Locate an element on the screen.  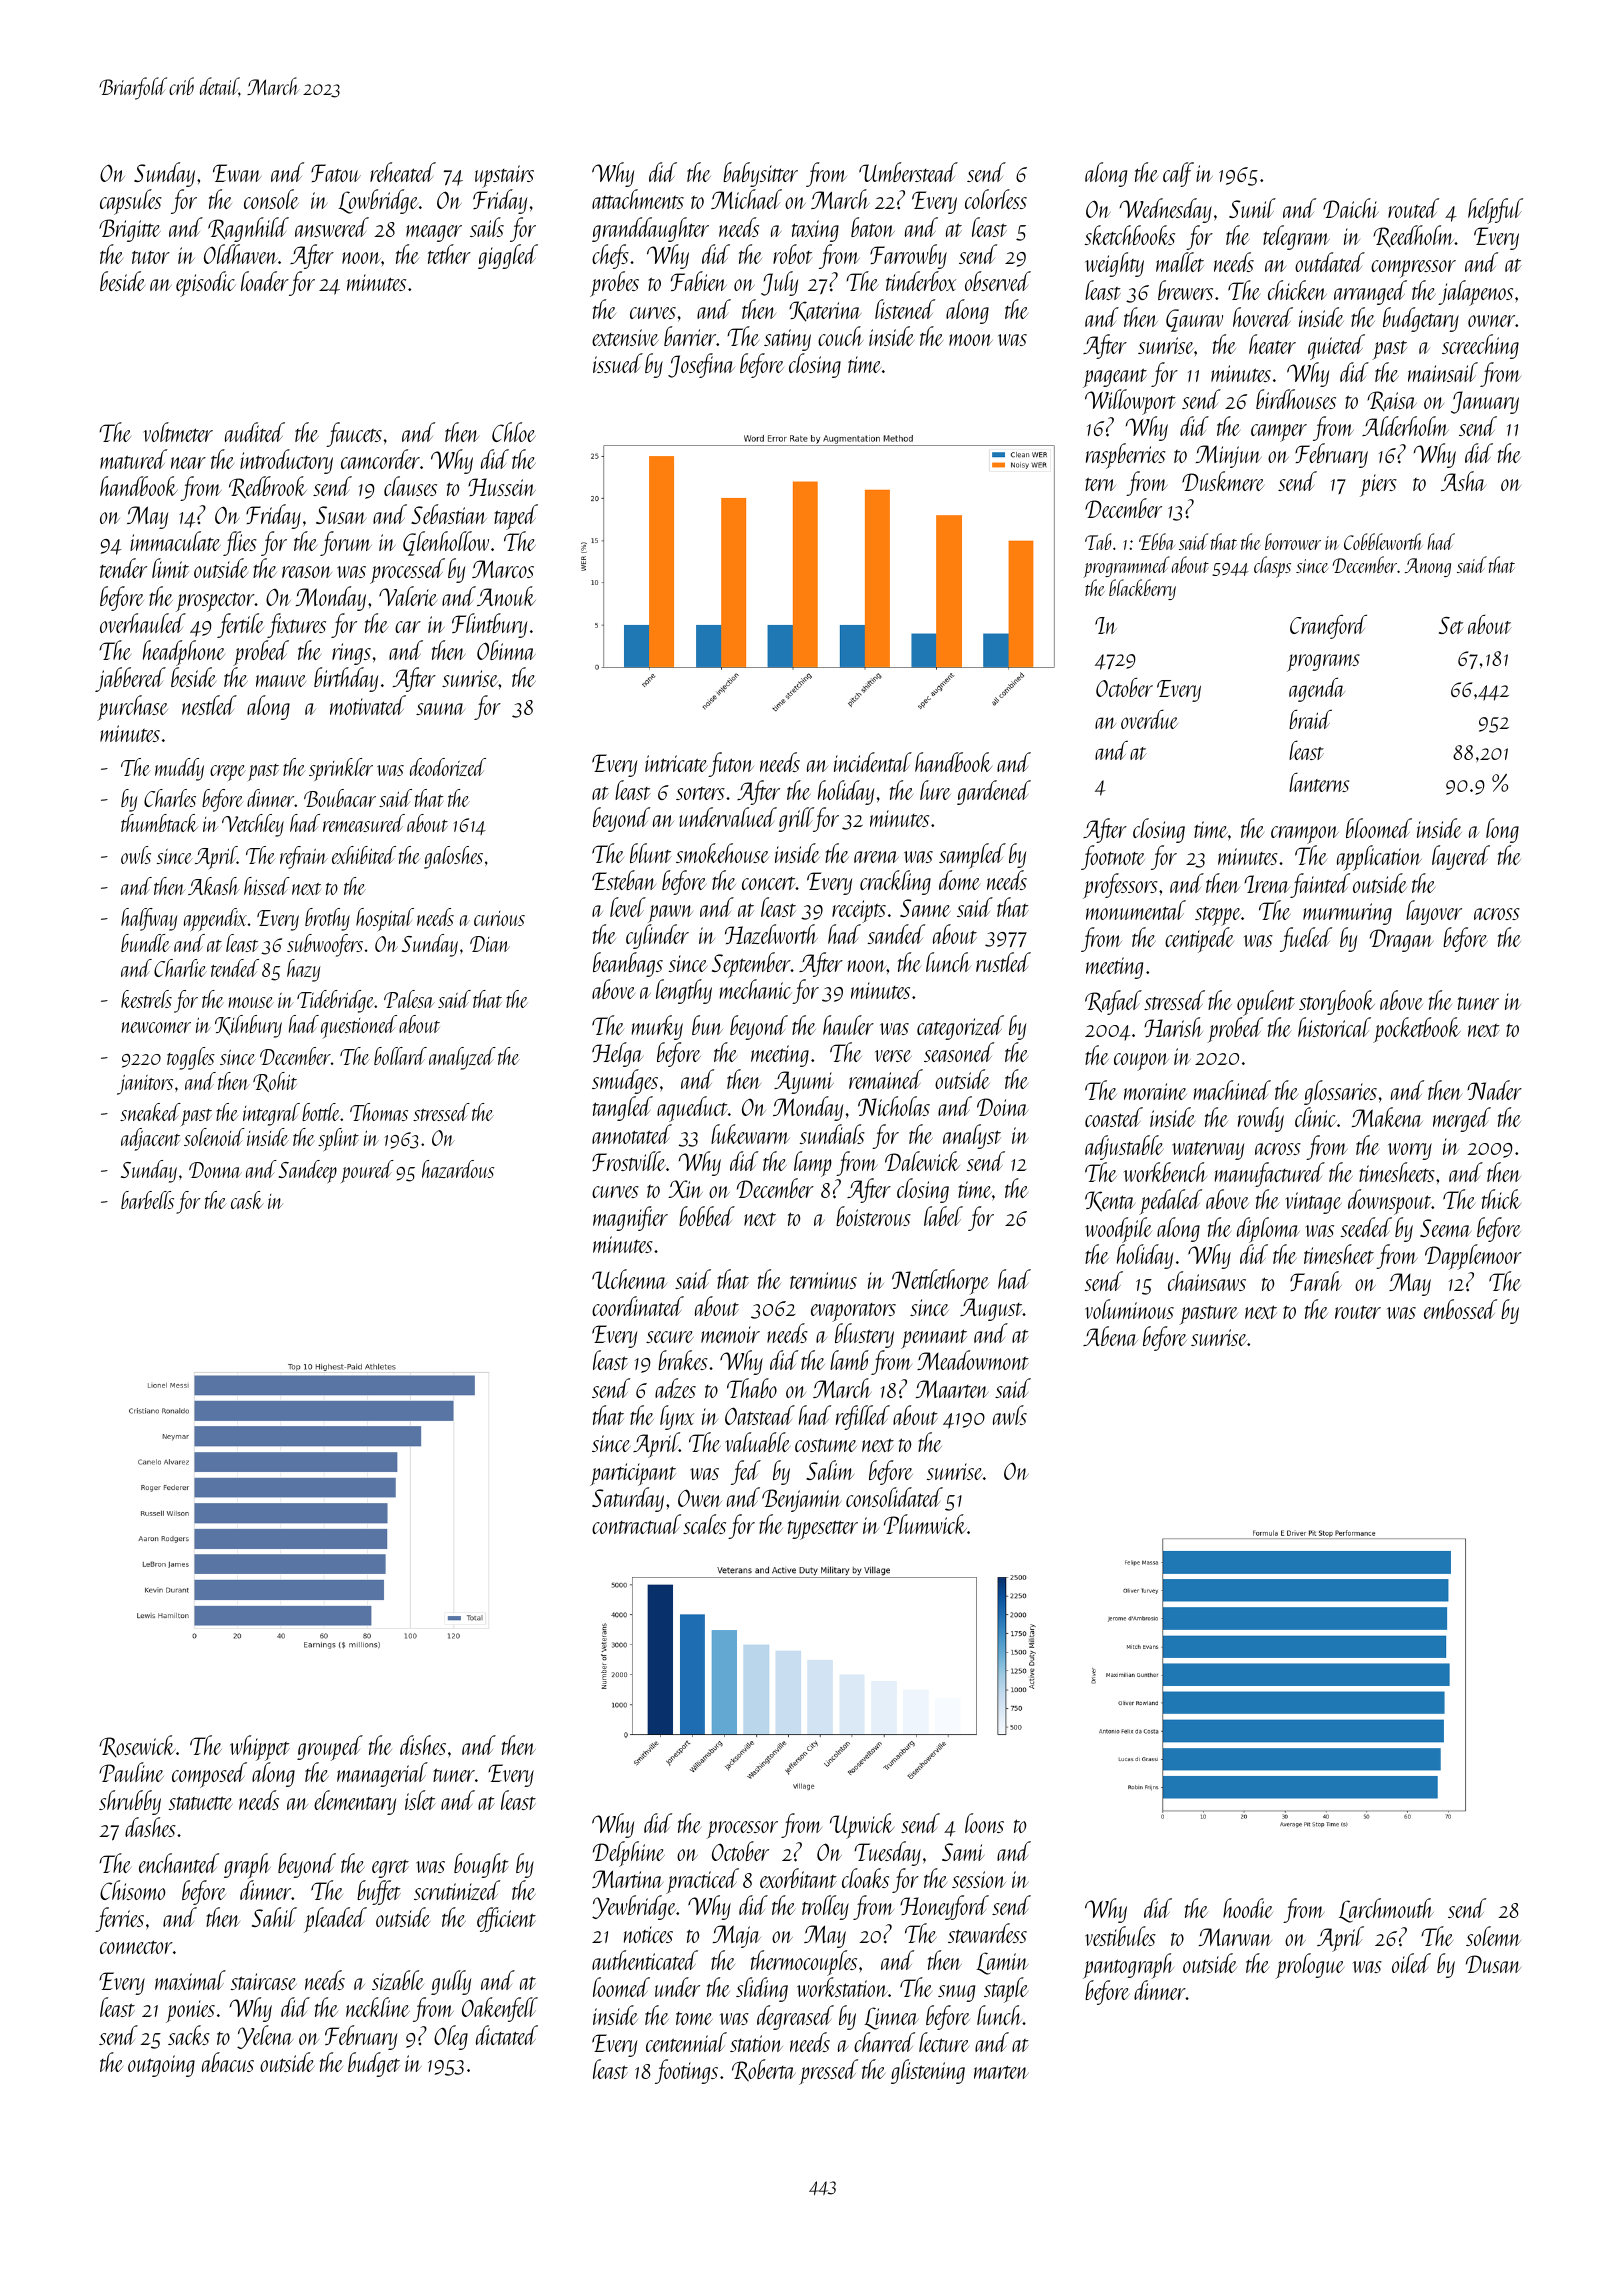
Ewan is located at coordinates (237, 173).
